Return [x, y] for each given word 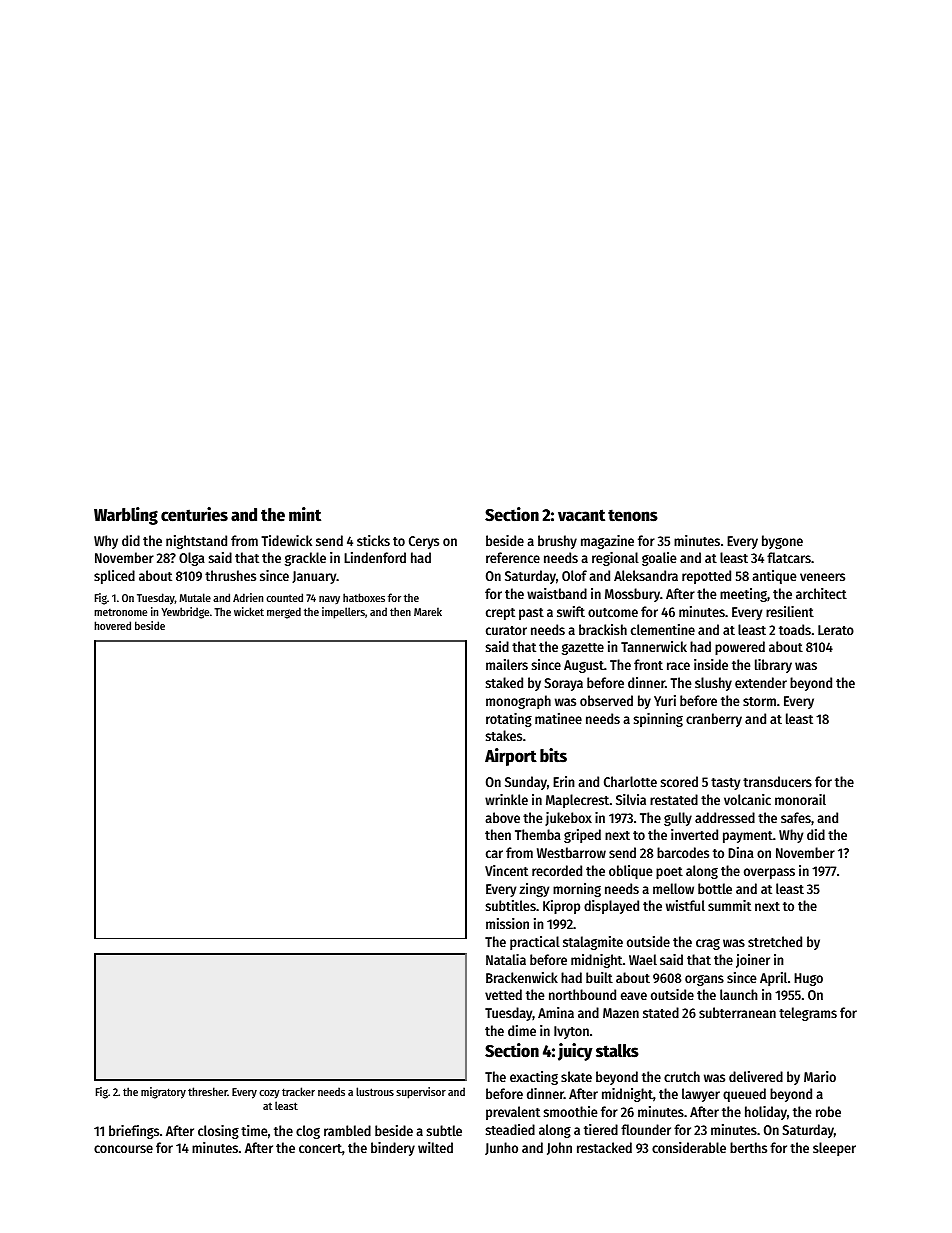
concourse [123, 1149]
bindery [393, 1149]
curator [506, 630]
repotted [706, 577]
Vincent [506, 870]
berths [748, 1147]
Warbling [126, 516]
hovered [112, 625]
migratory [163, 1093]
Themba [538, 834]
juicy [575, 1052]
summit [729, 905]
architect [821, 593]
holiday [766, 1113]
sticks [373, 540]
